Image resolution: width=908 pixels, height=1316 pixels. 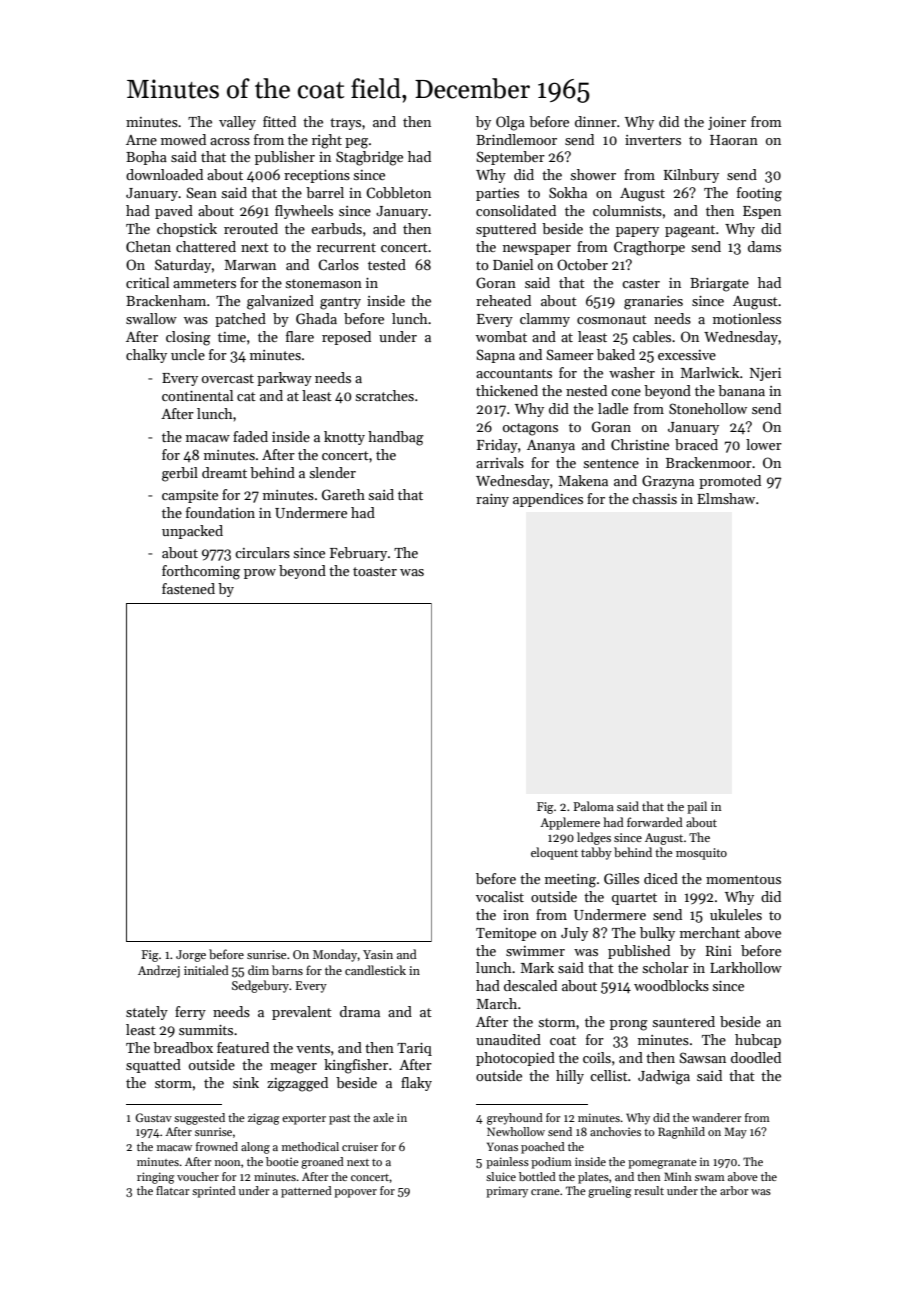 I want to click on sprinted, so click(x=214, y=1192).
